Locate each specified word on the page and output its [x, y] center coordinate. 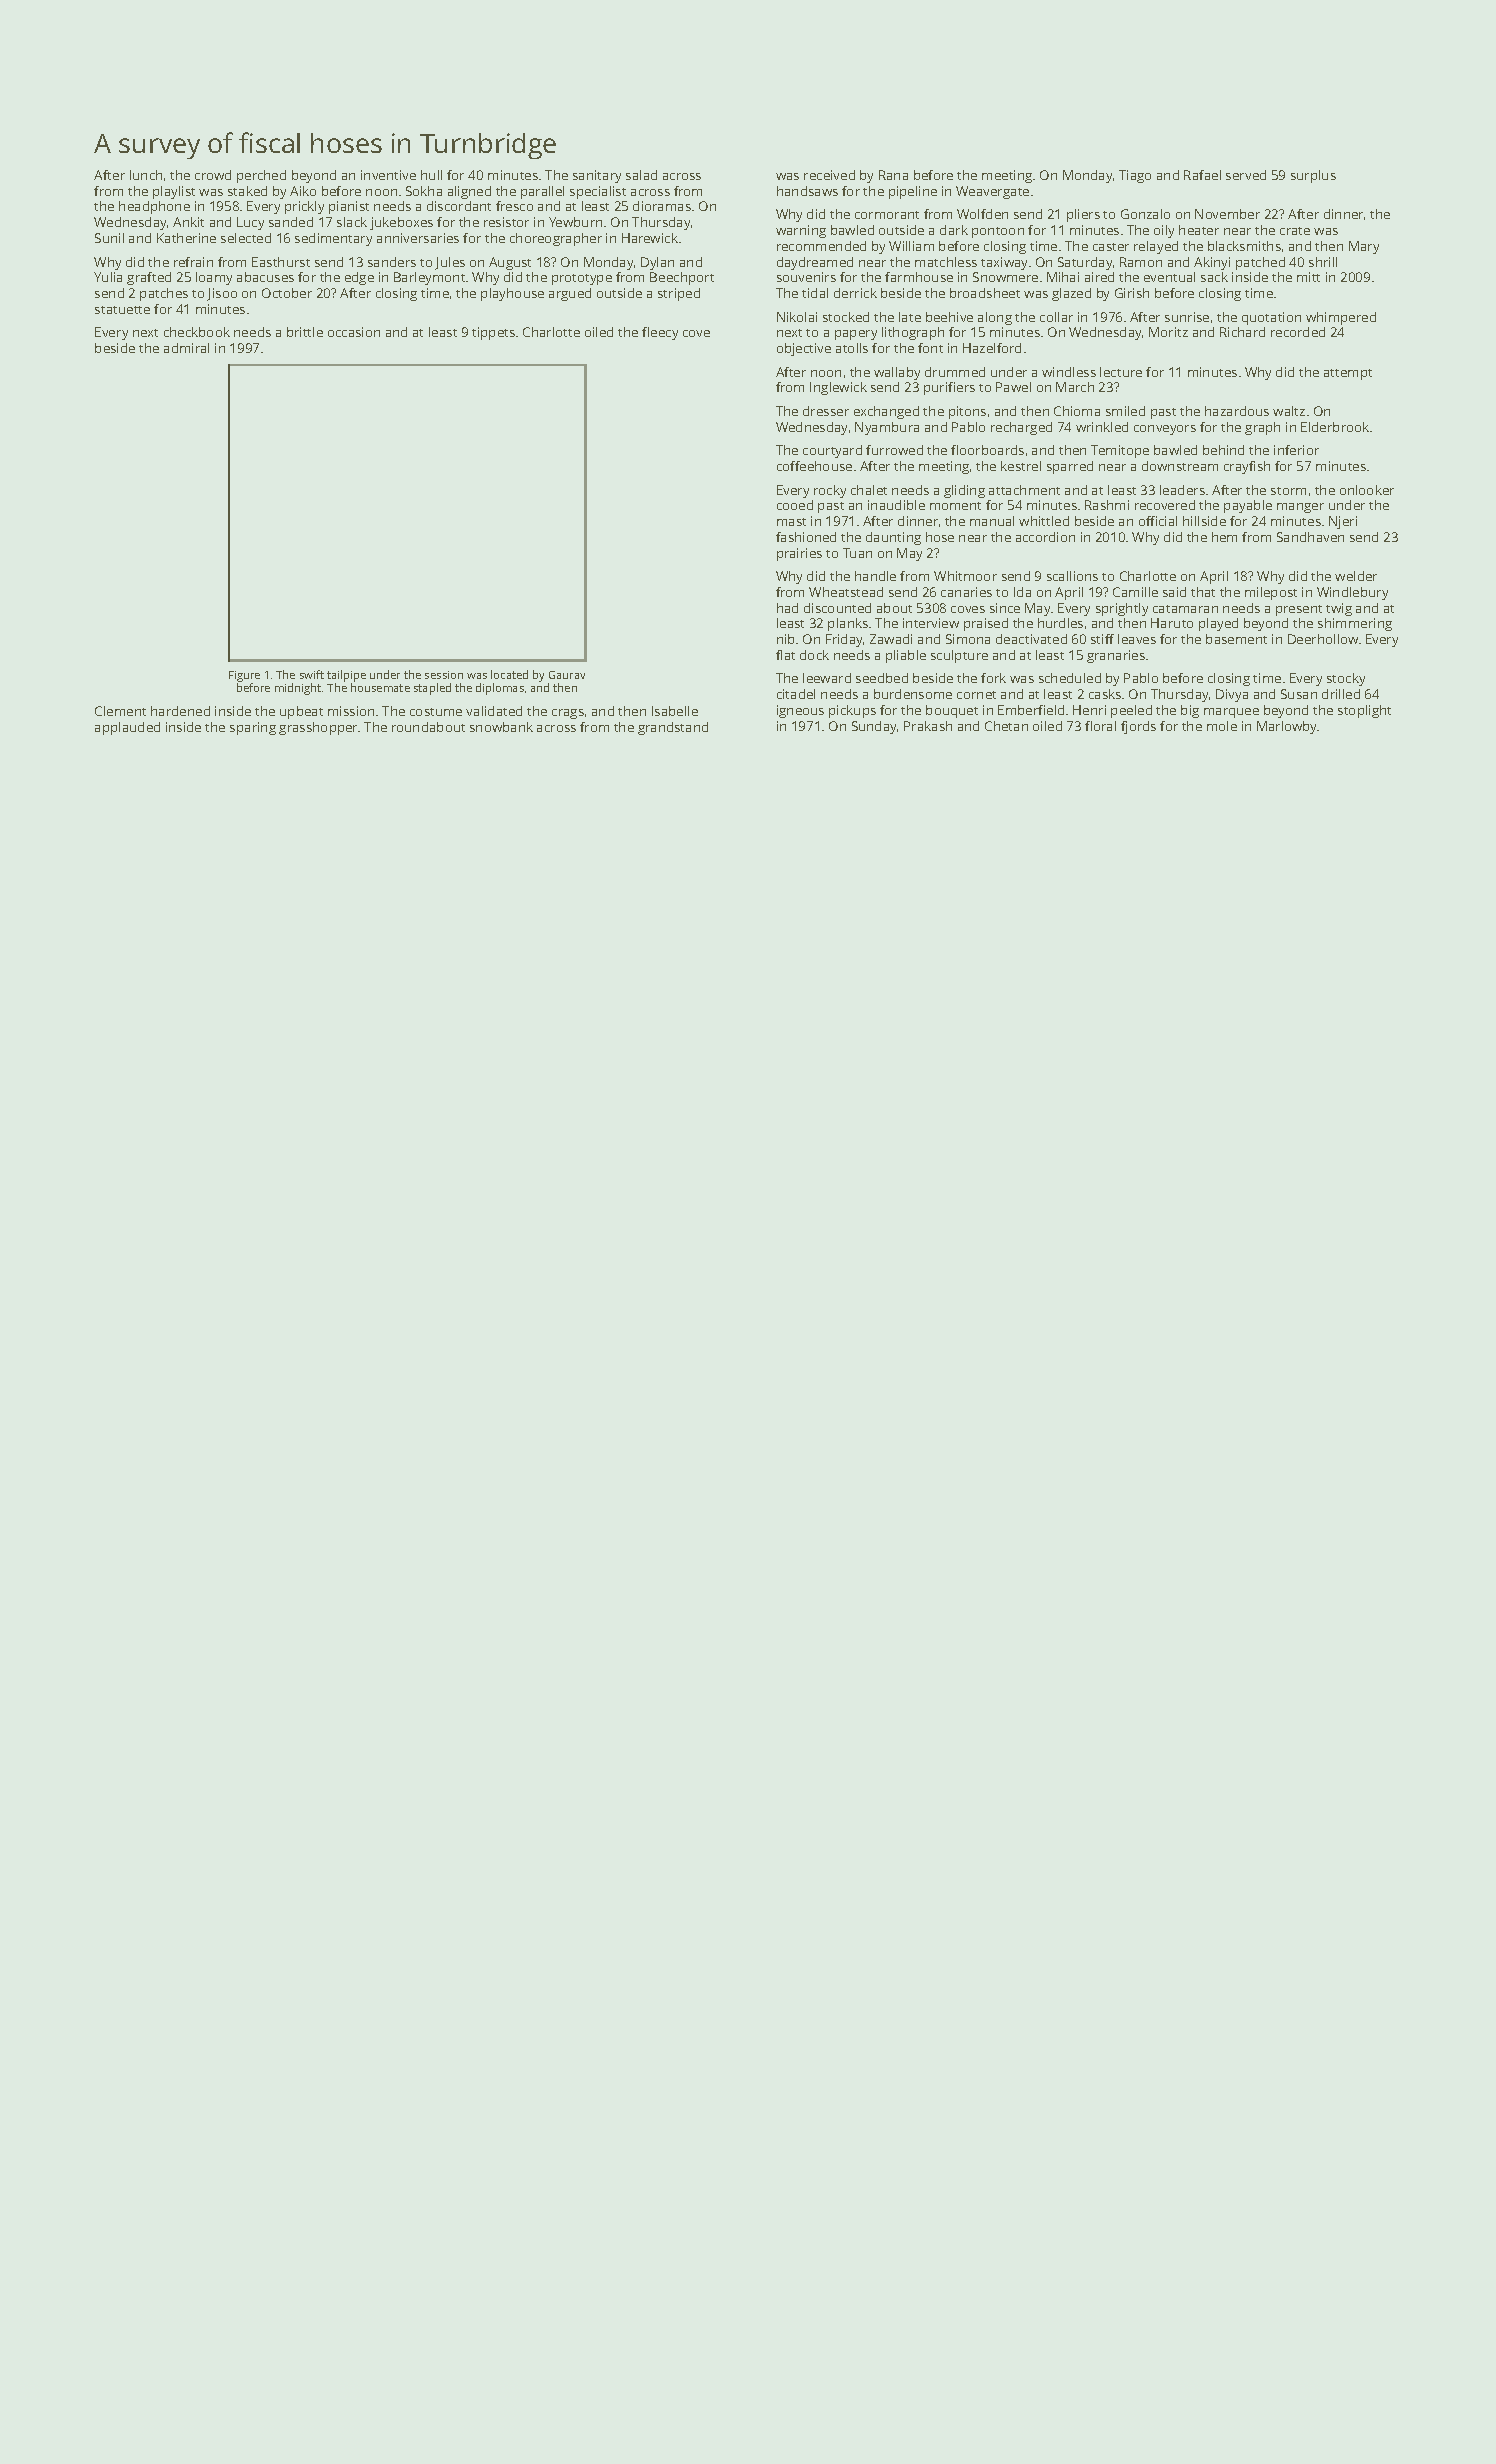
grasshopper [318, 728]
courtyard [832, 451]
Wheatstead [846, 592]
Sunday [874, 727]
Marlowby [1287, 727]
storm [1288, 491]
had [787, 608]
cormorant [887, 215]
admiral [186, 348]
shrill [1323, 262]
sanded [291, 222]
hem [1224, 537]
